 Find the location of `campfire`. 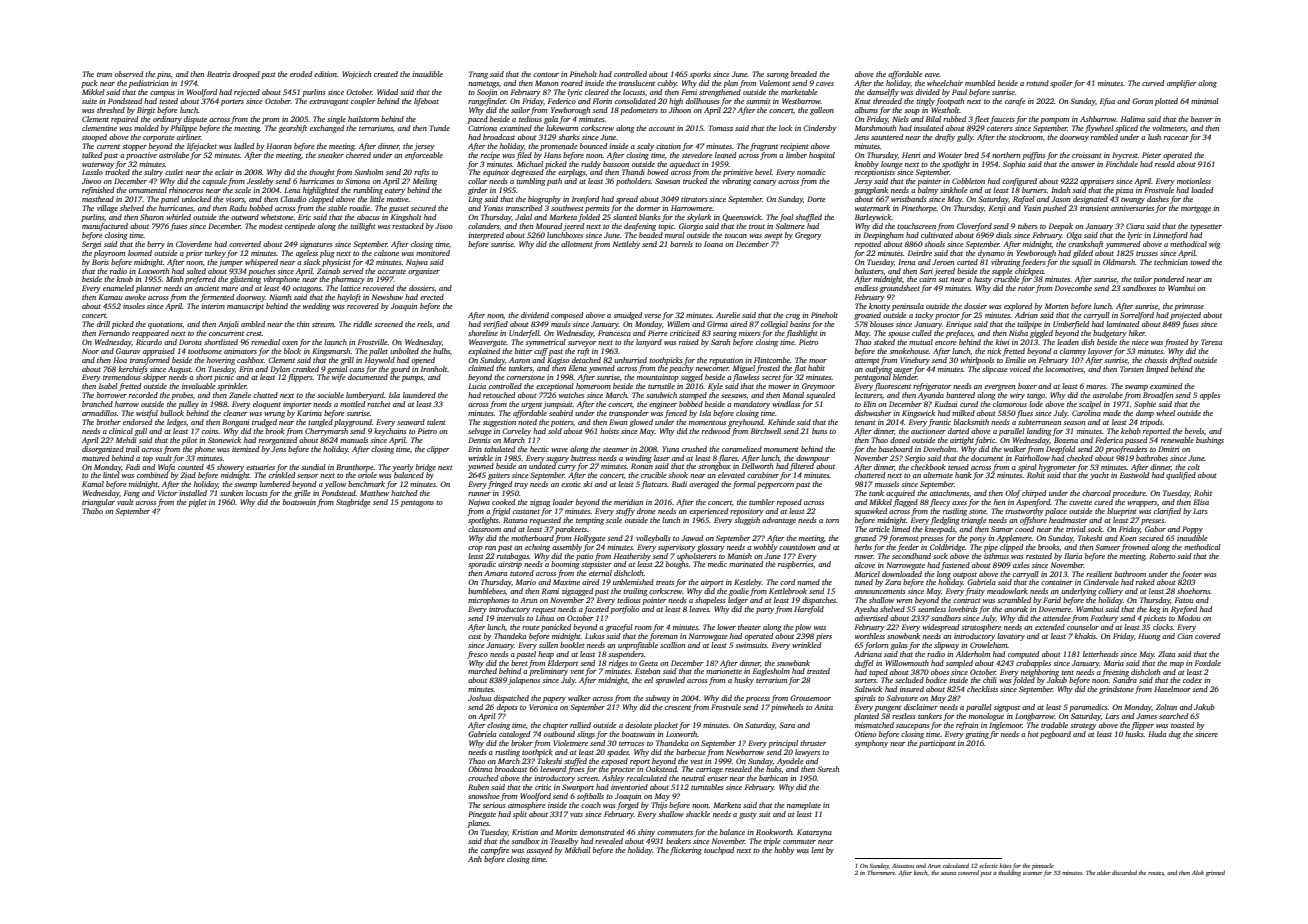

campfire is located at coordinates (495, 851).
